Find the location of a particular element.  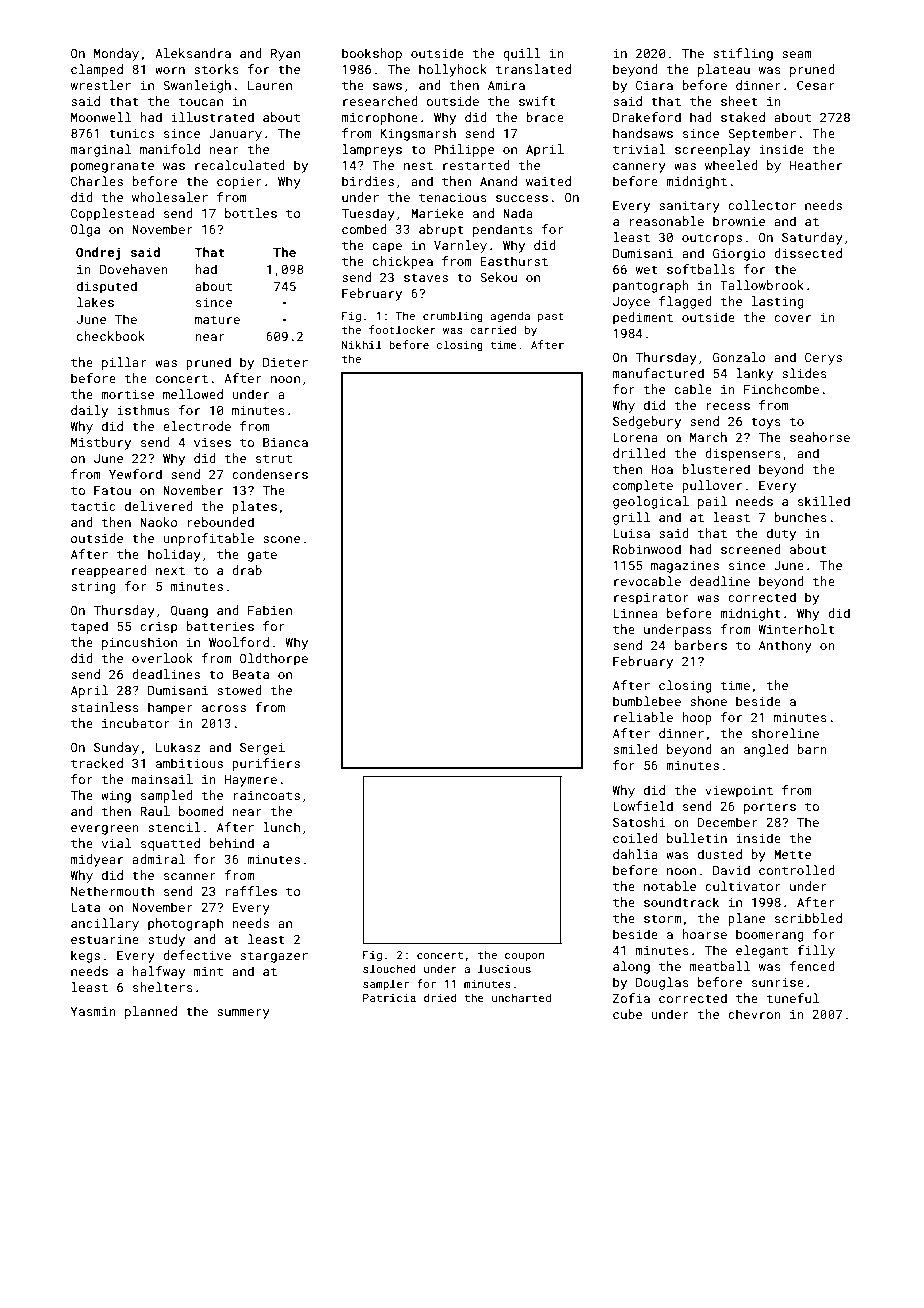

Aleksandra is located at coordinates (193, 53).
